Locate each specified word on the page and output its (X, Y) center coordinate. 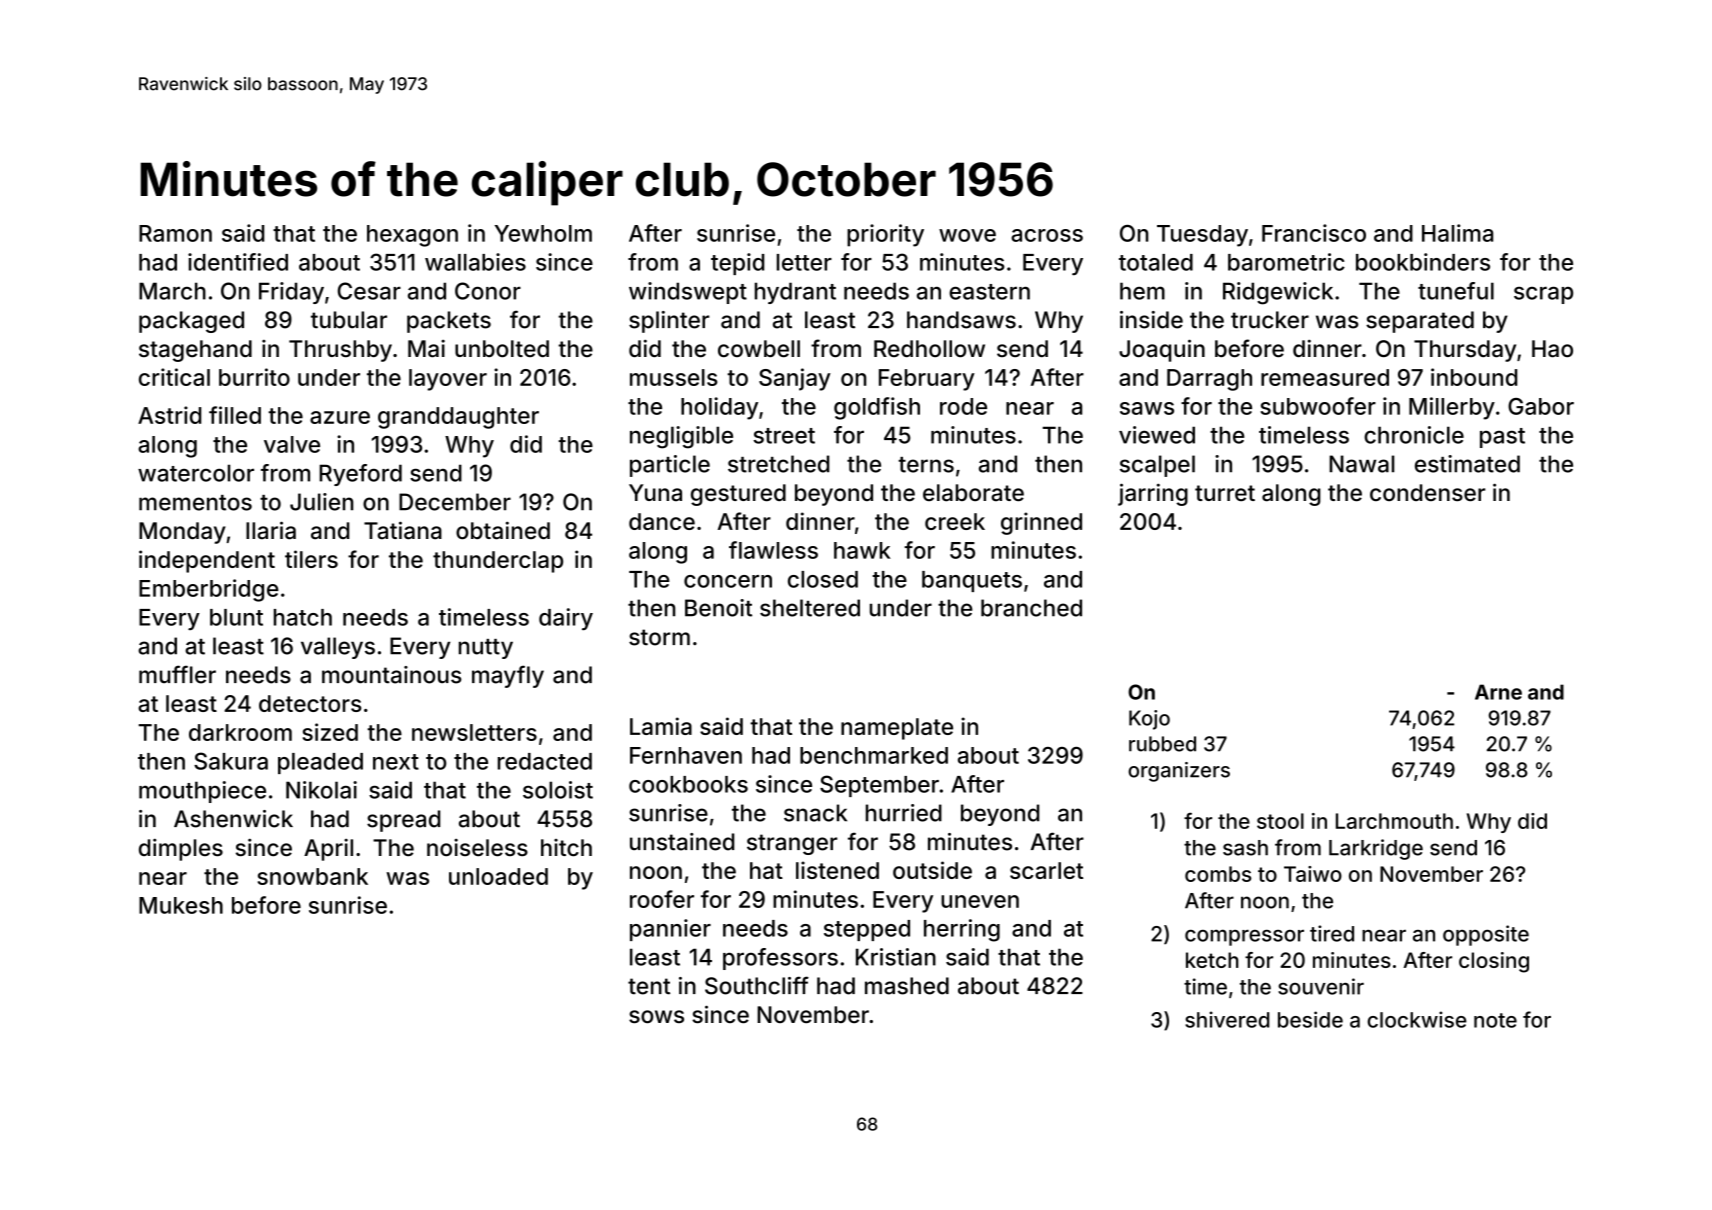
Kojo (1149, 720)
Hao (1552, 349)
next (396, 762)
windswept (688, 293)
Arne (1498, 692)
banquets (972, 581)
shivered (1227, 1019)
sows (656, 1017)
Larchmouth (1394, 821)
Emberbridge (209, 590)
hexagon (412, 236)
